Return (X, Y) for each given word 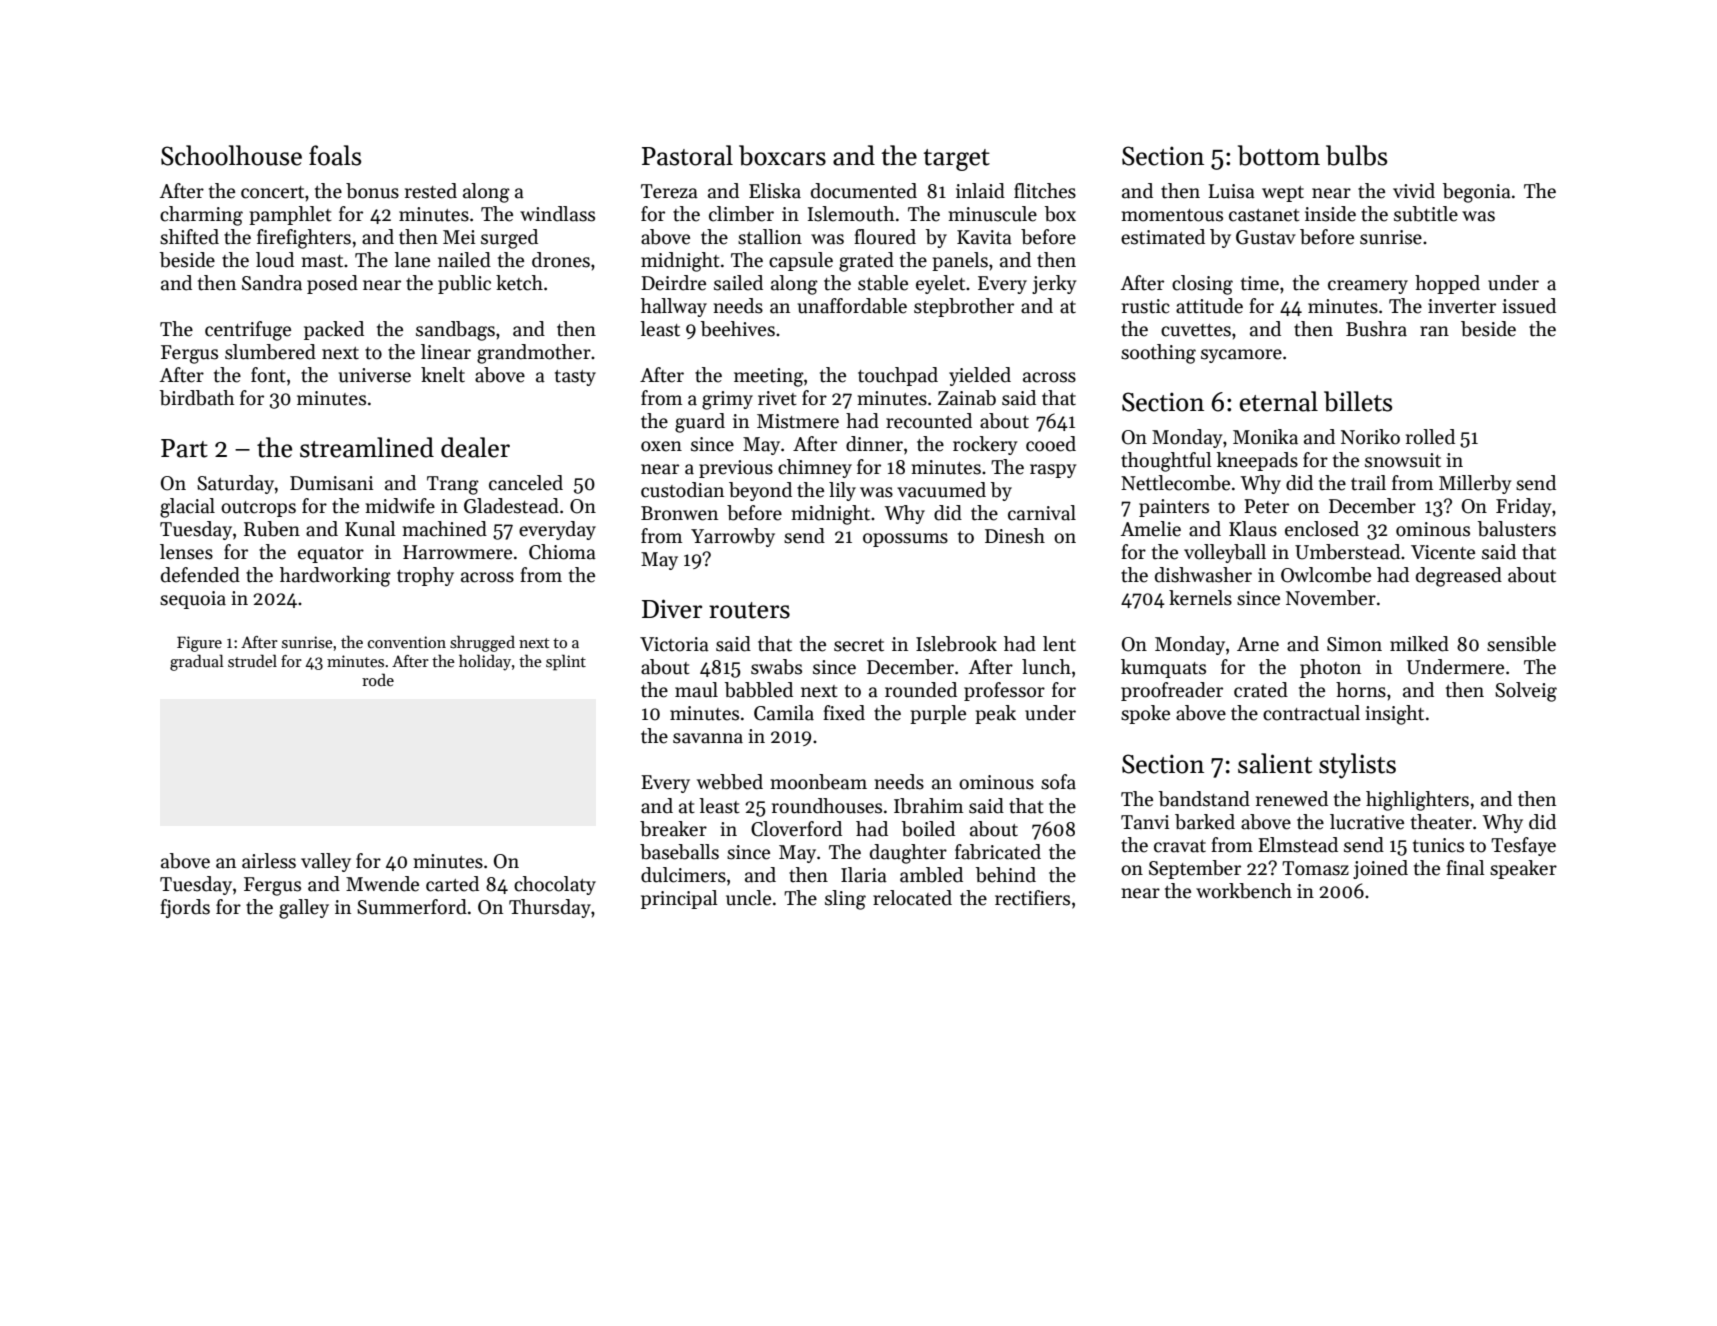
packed (334, 330)
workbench (1244, 891)
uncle (748, 898)
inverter (1462, 306)
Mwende (382, 884)
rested (431, 191)
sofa (1058, 782)
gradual (197, 662)
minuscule (993, 214)
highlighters (1417, 801)
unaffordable (852, 306)
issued (1529, 306)
